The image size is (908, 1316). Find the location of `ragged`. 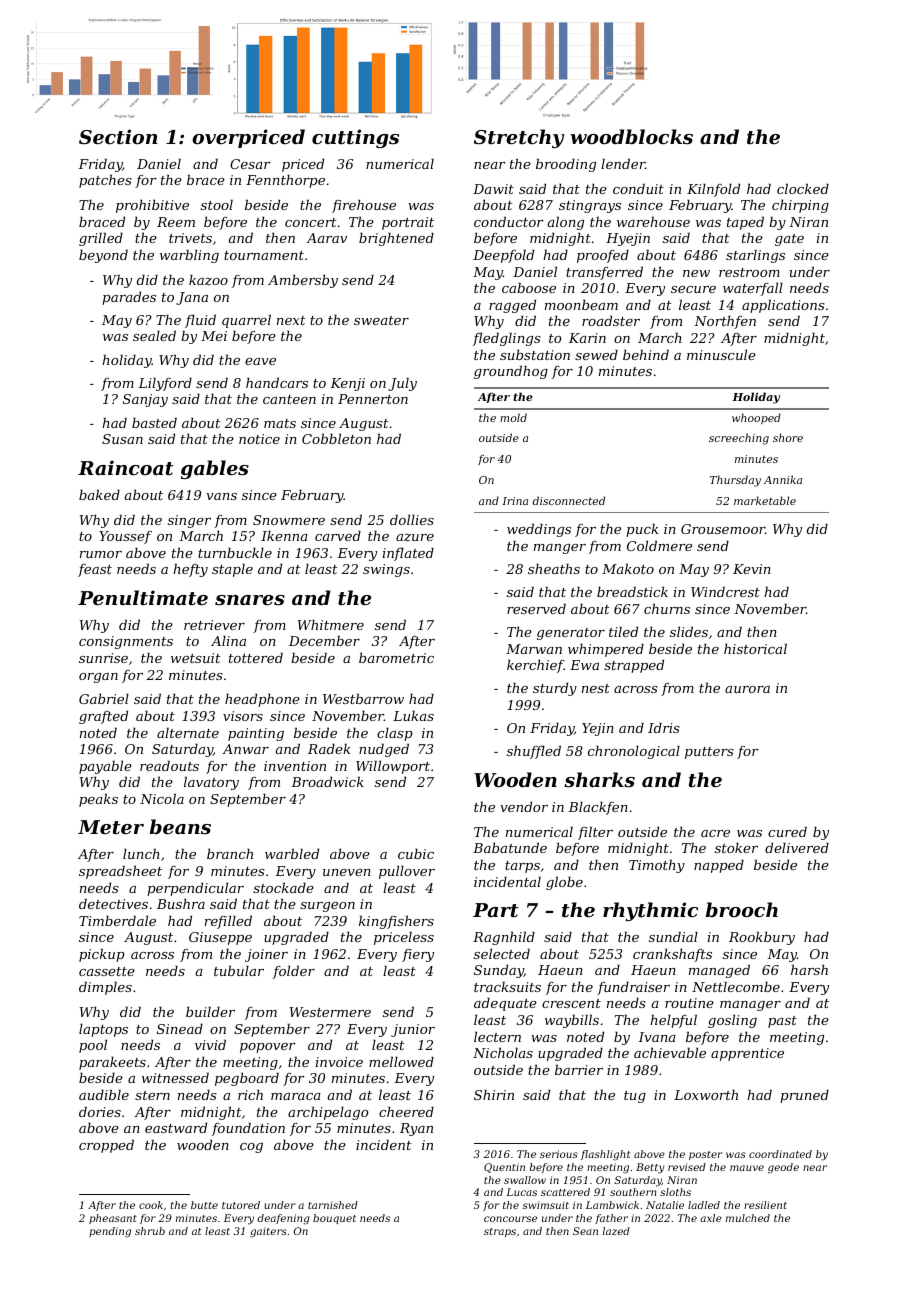

ragged is located at coordinates (512, 306).
